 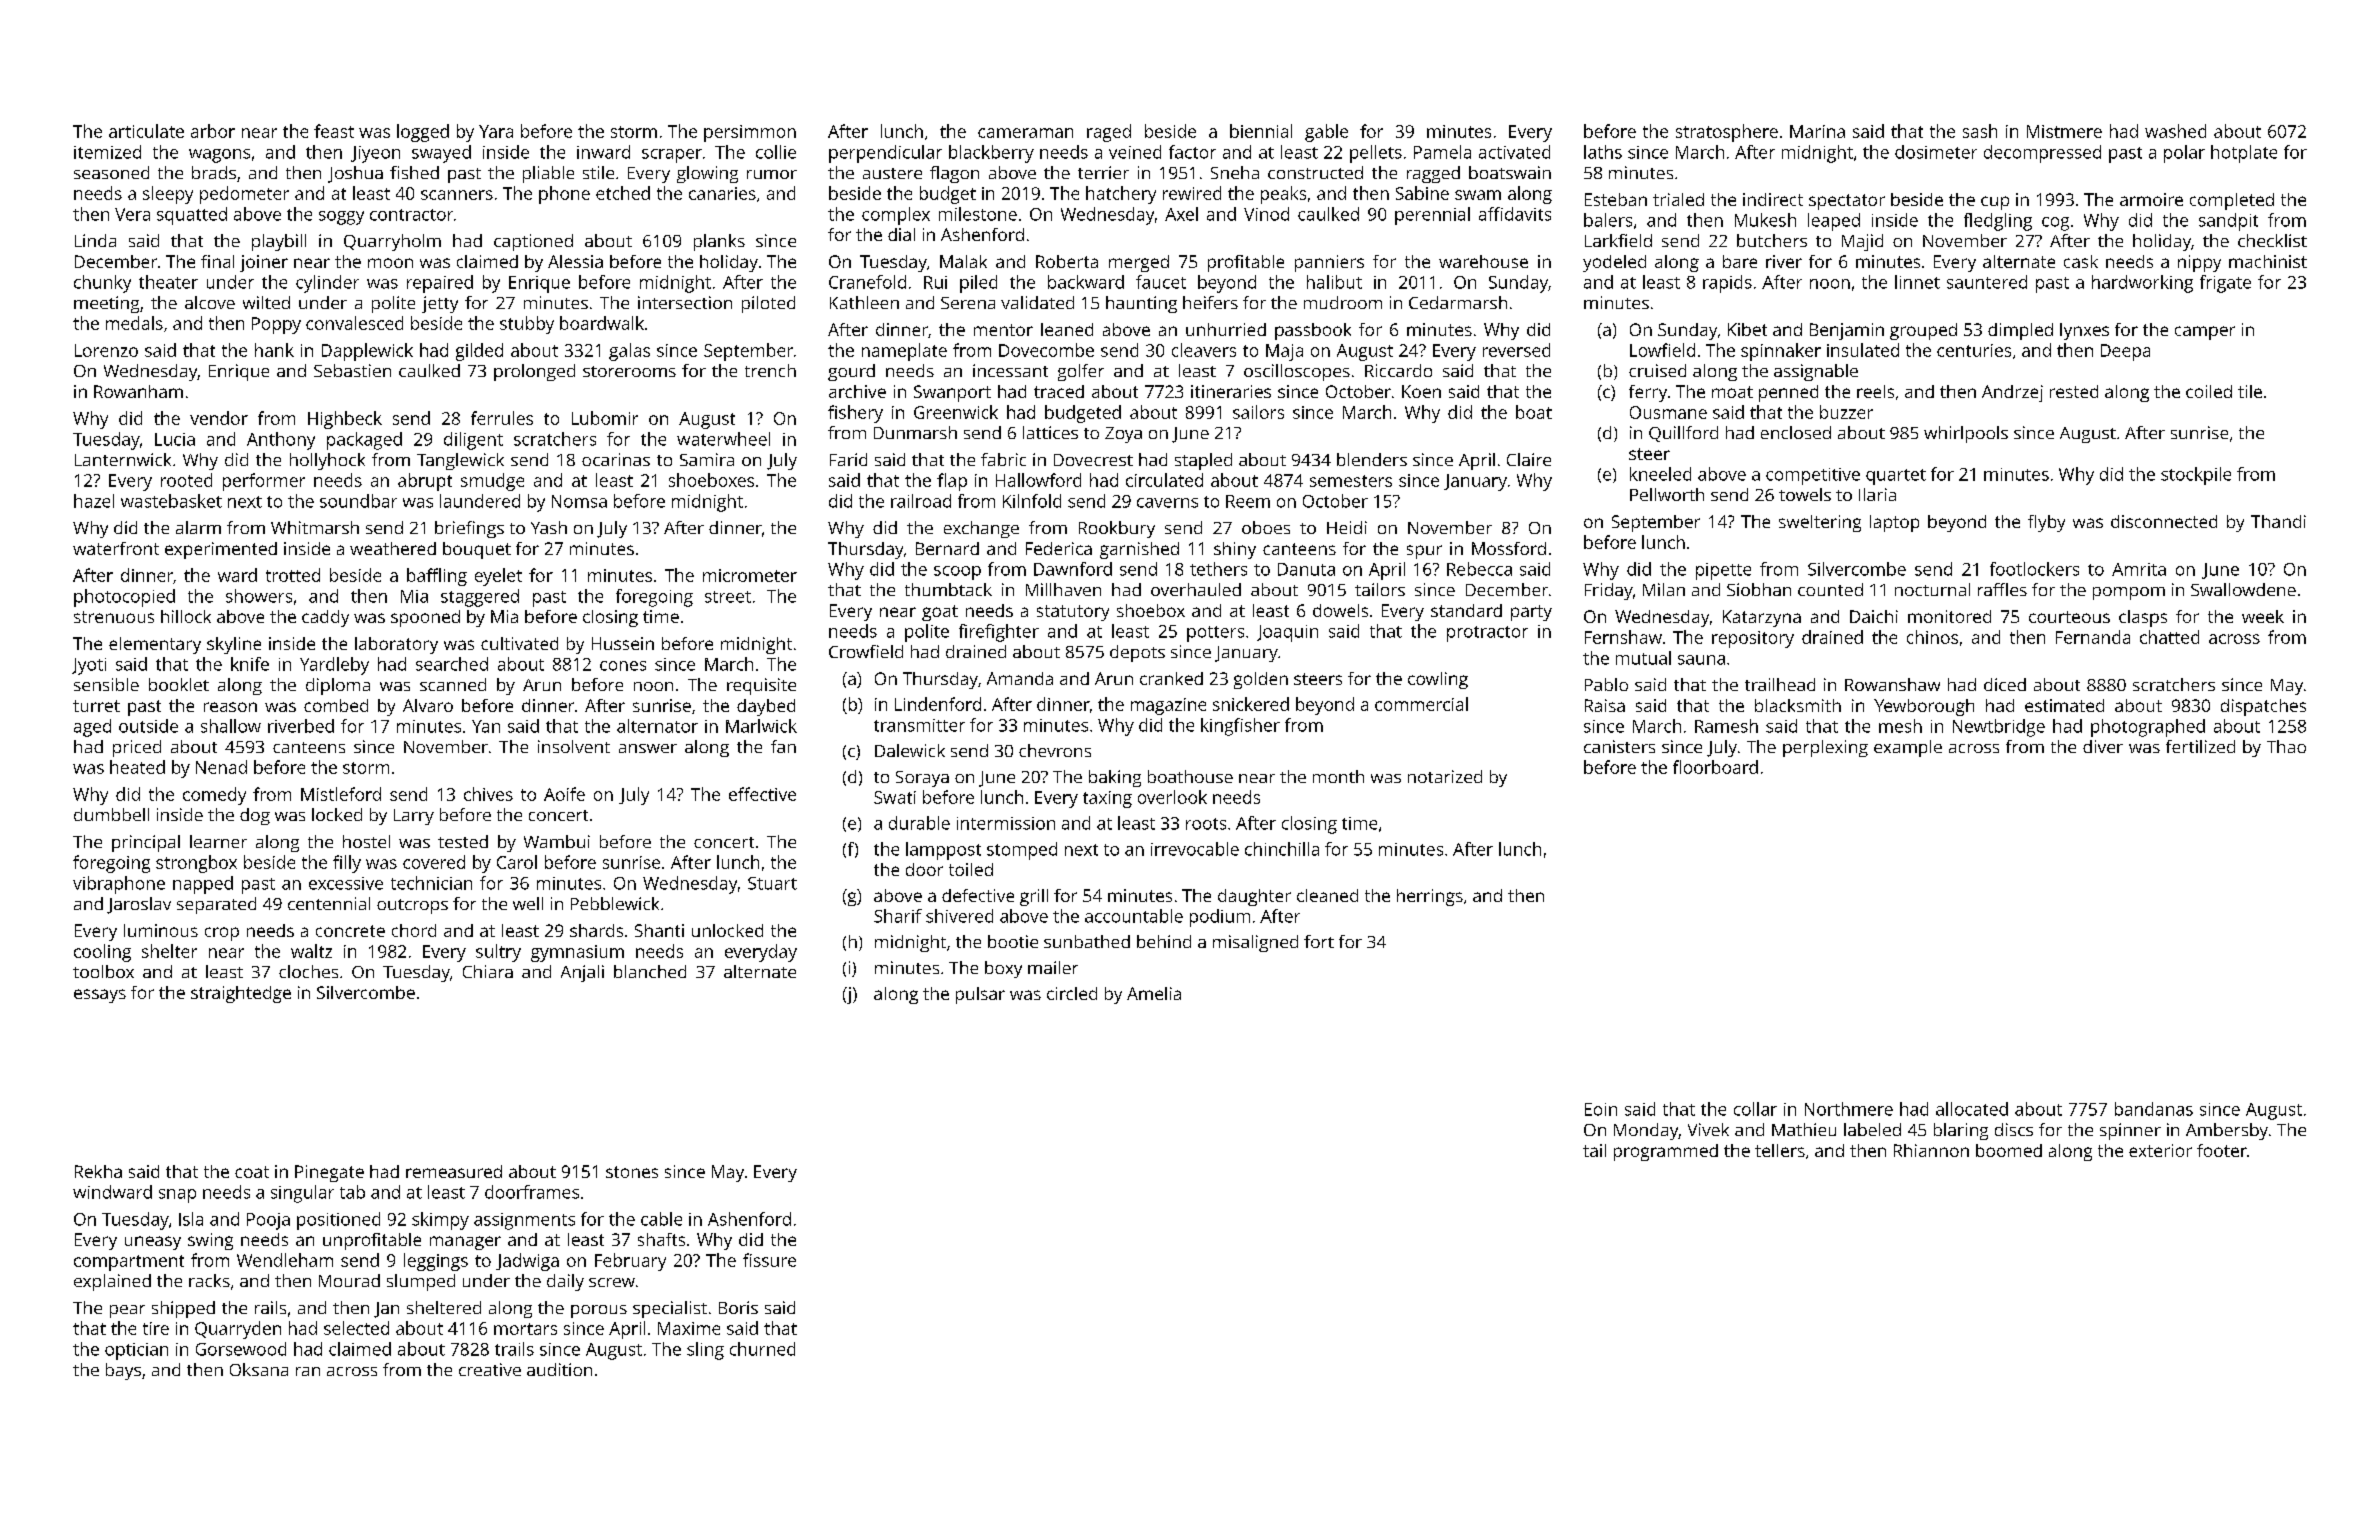 I want to click on searched, so click(x=452, y=664).
